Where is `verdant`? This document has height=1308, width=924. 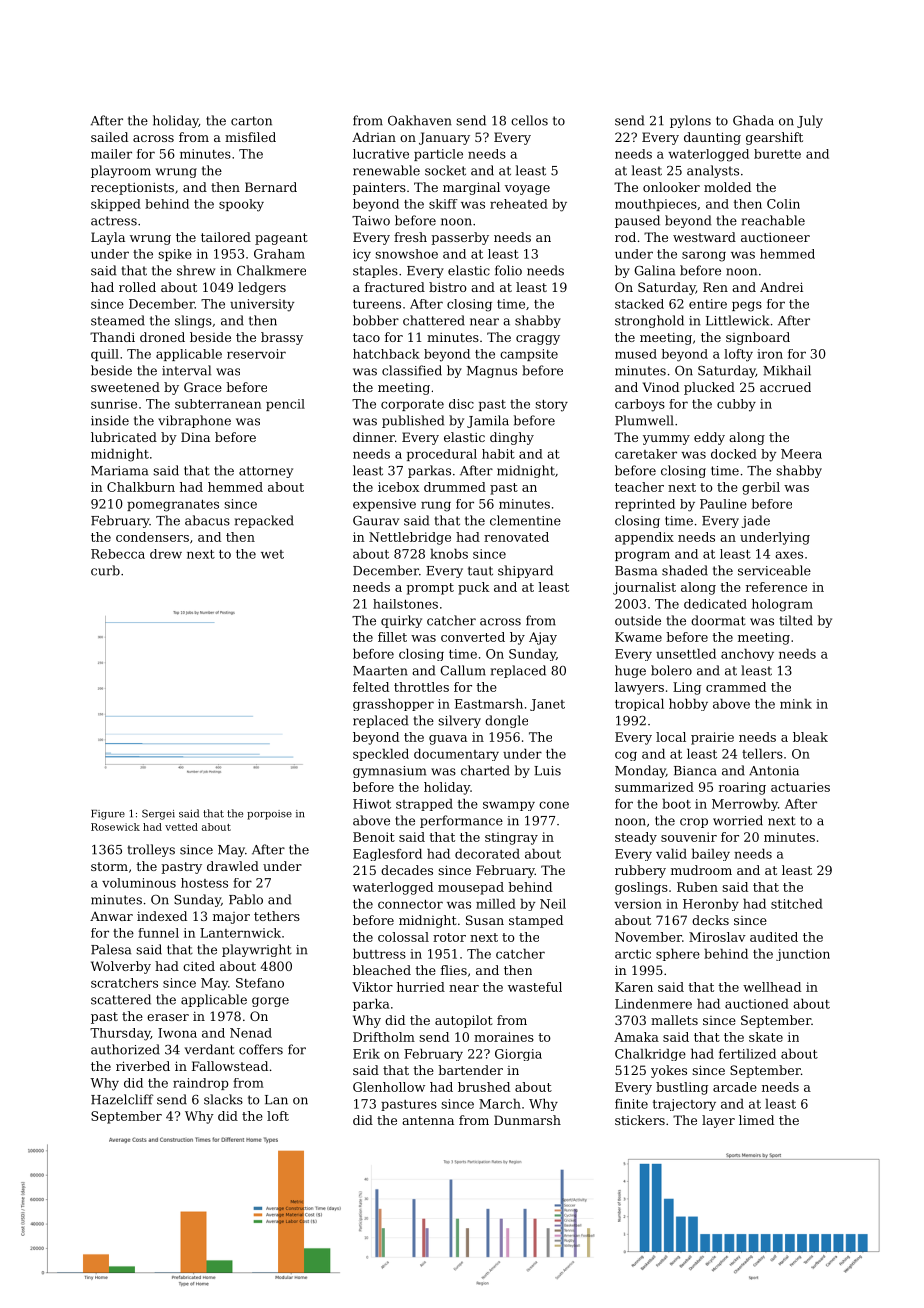 verdant is located at coordinates (210, 1049).
